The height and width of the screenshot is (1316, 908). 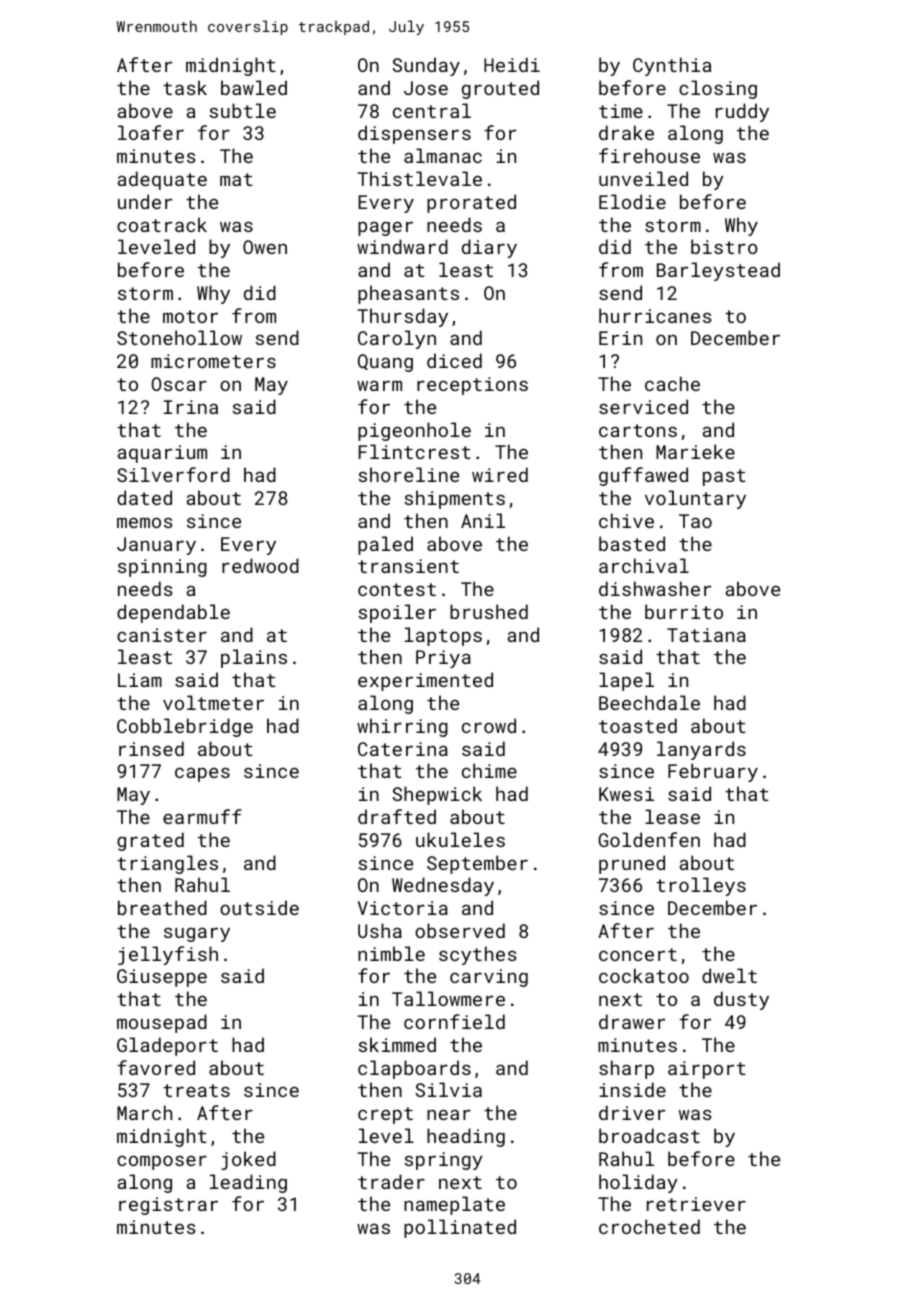 I want to click on brushed, so click(x=489, y=611).
